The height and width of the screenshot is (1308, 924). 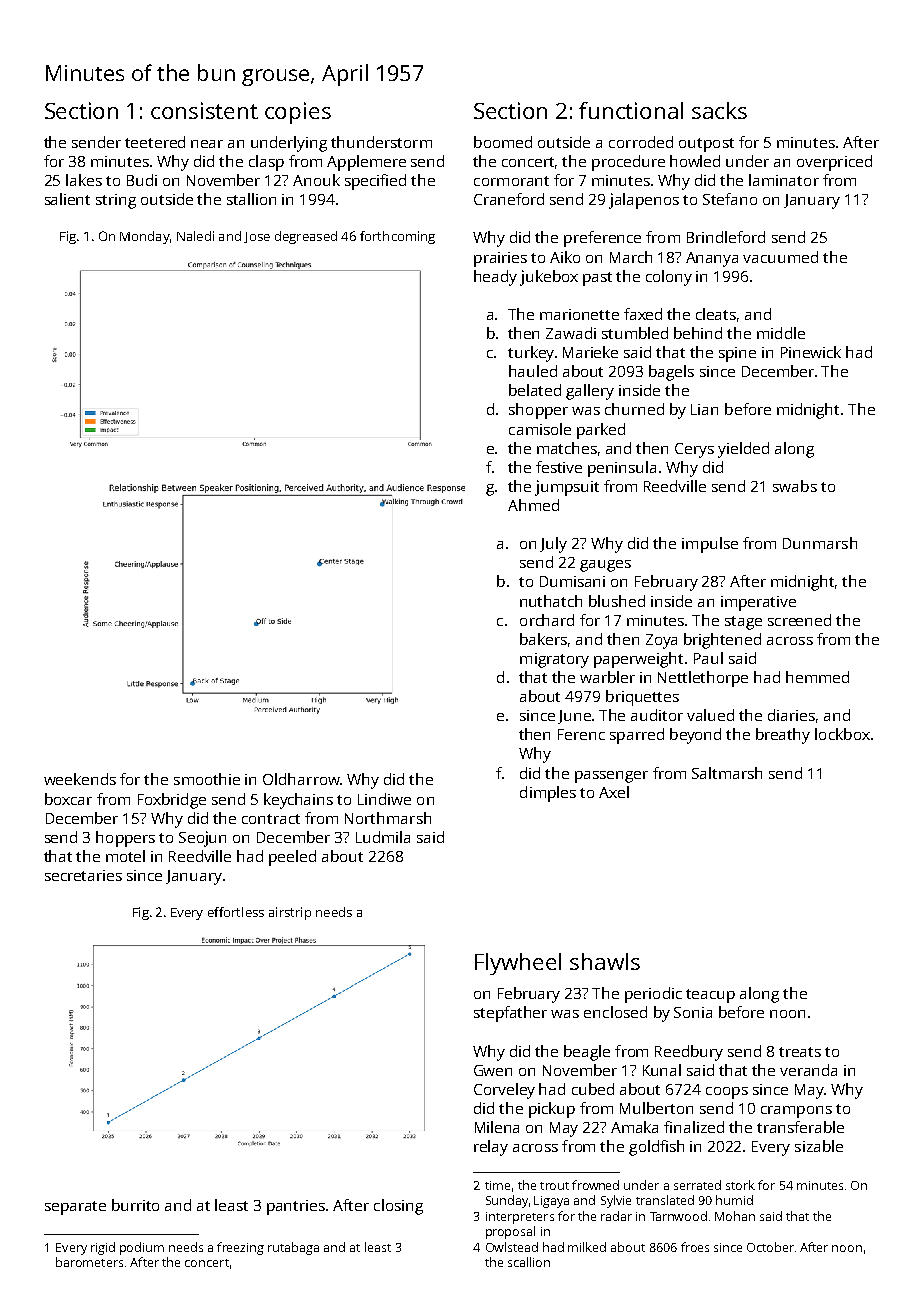 I want to click on bagels, so click(x=671, y=373).
